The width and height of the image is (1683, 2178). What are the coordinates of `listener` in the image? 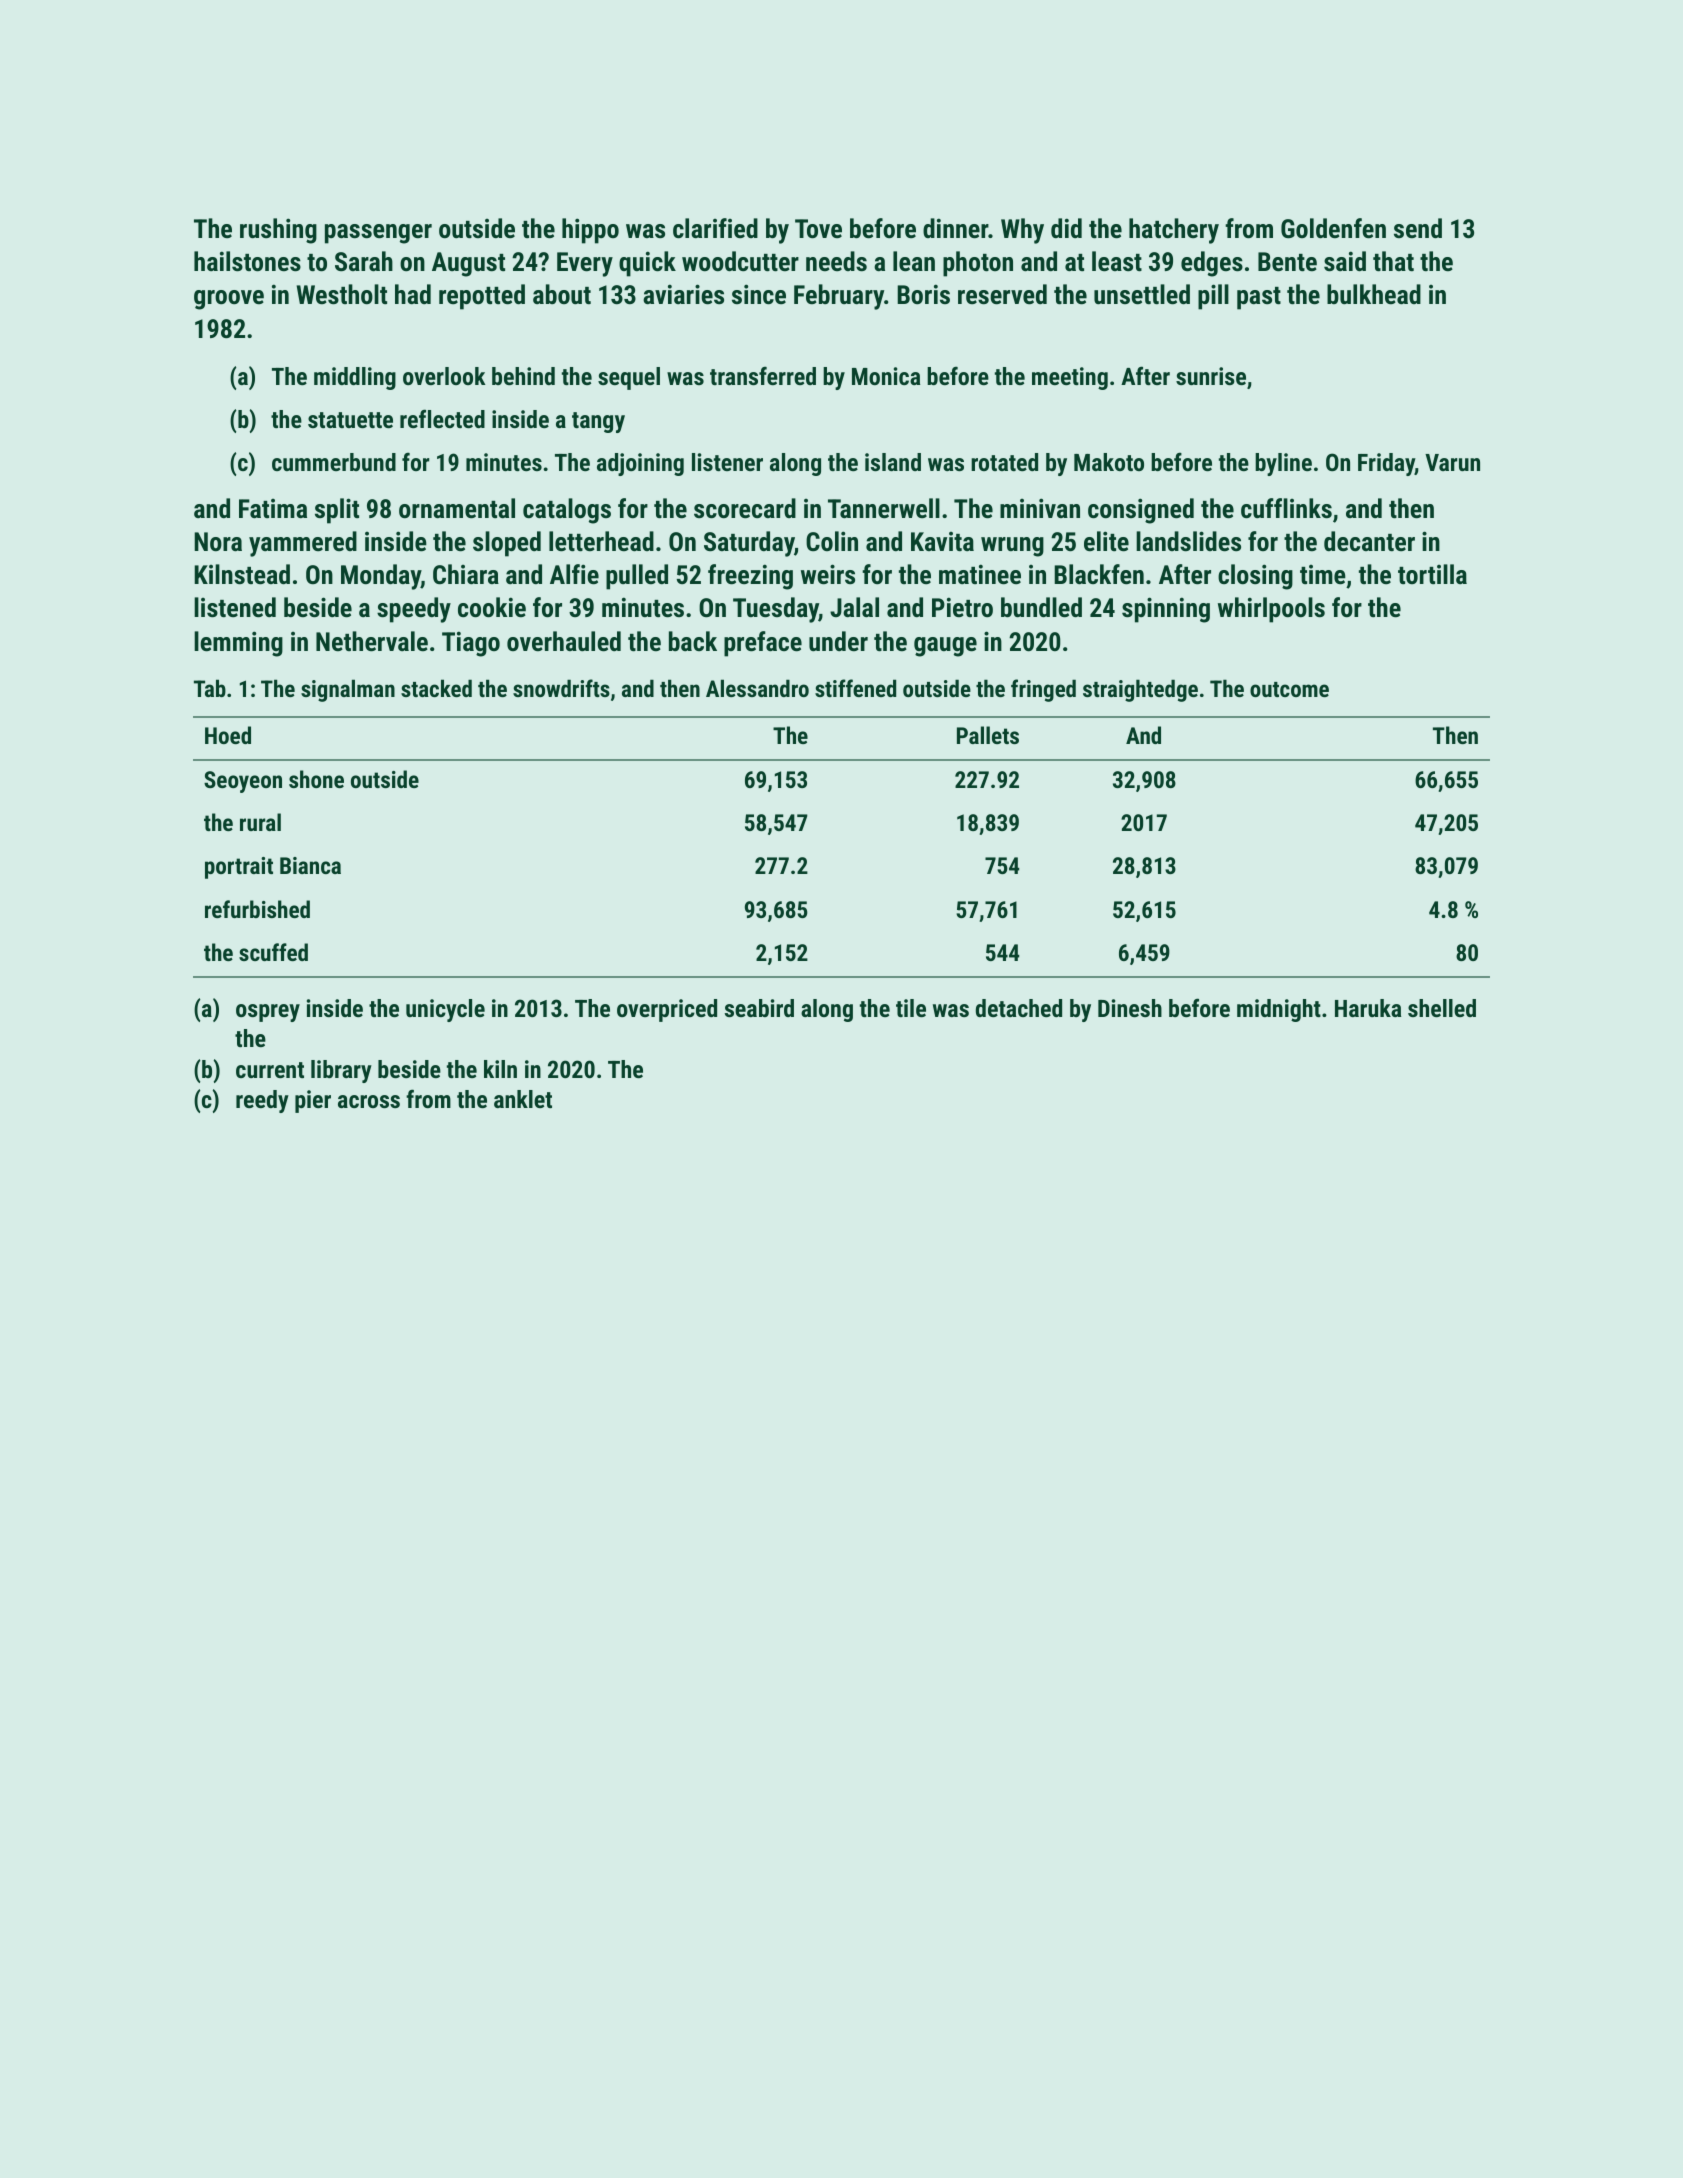 It's located at (727, 462).
